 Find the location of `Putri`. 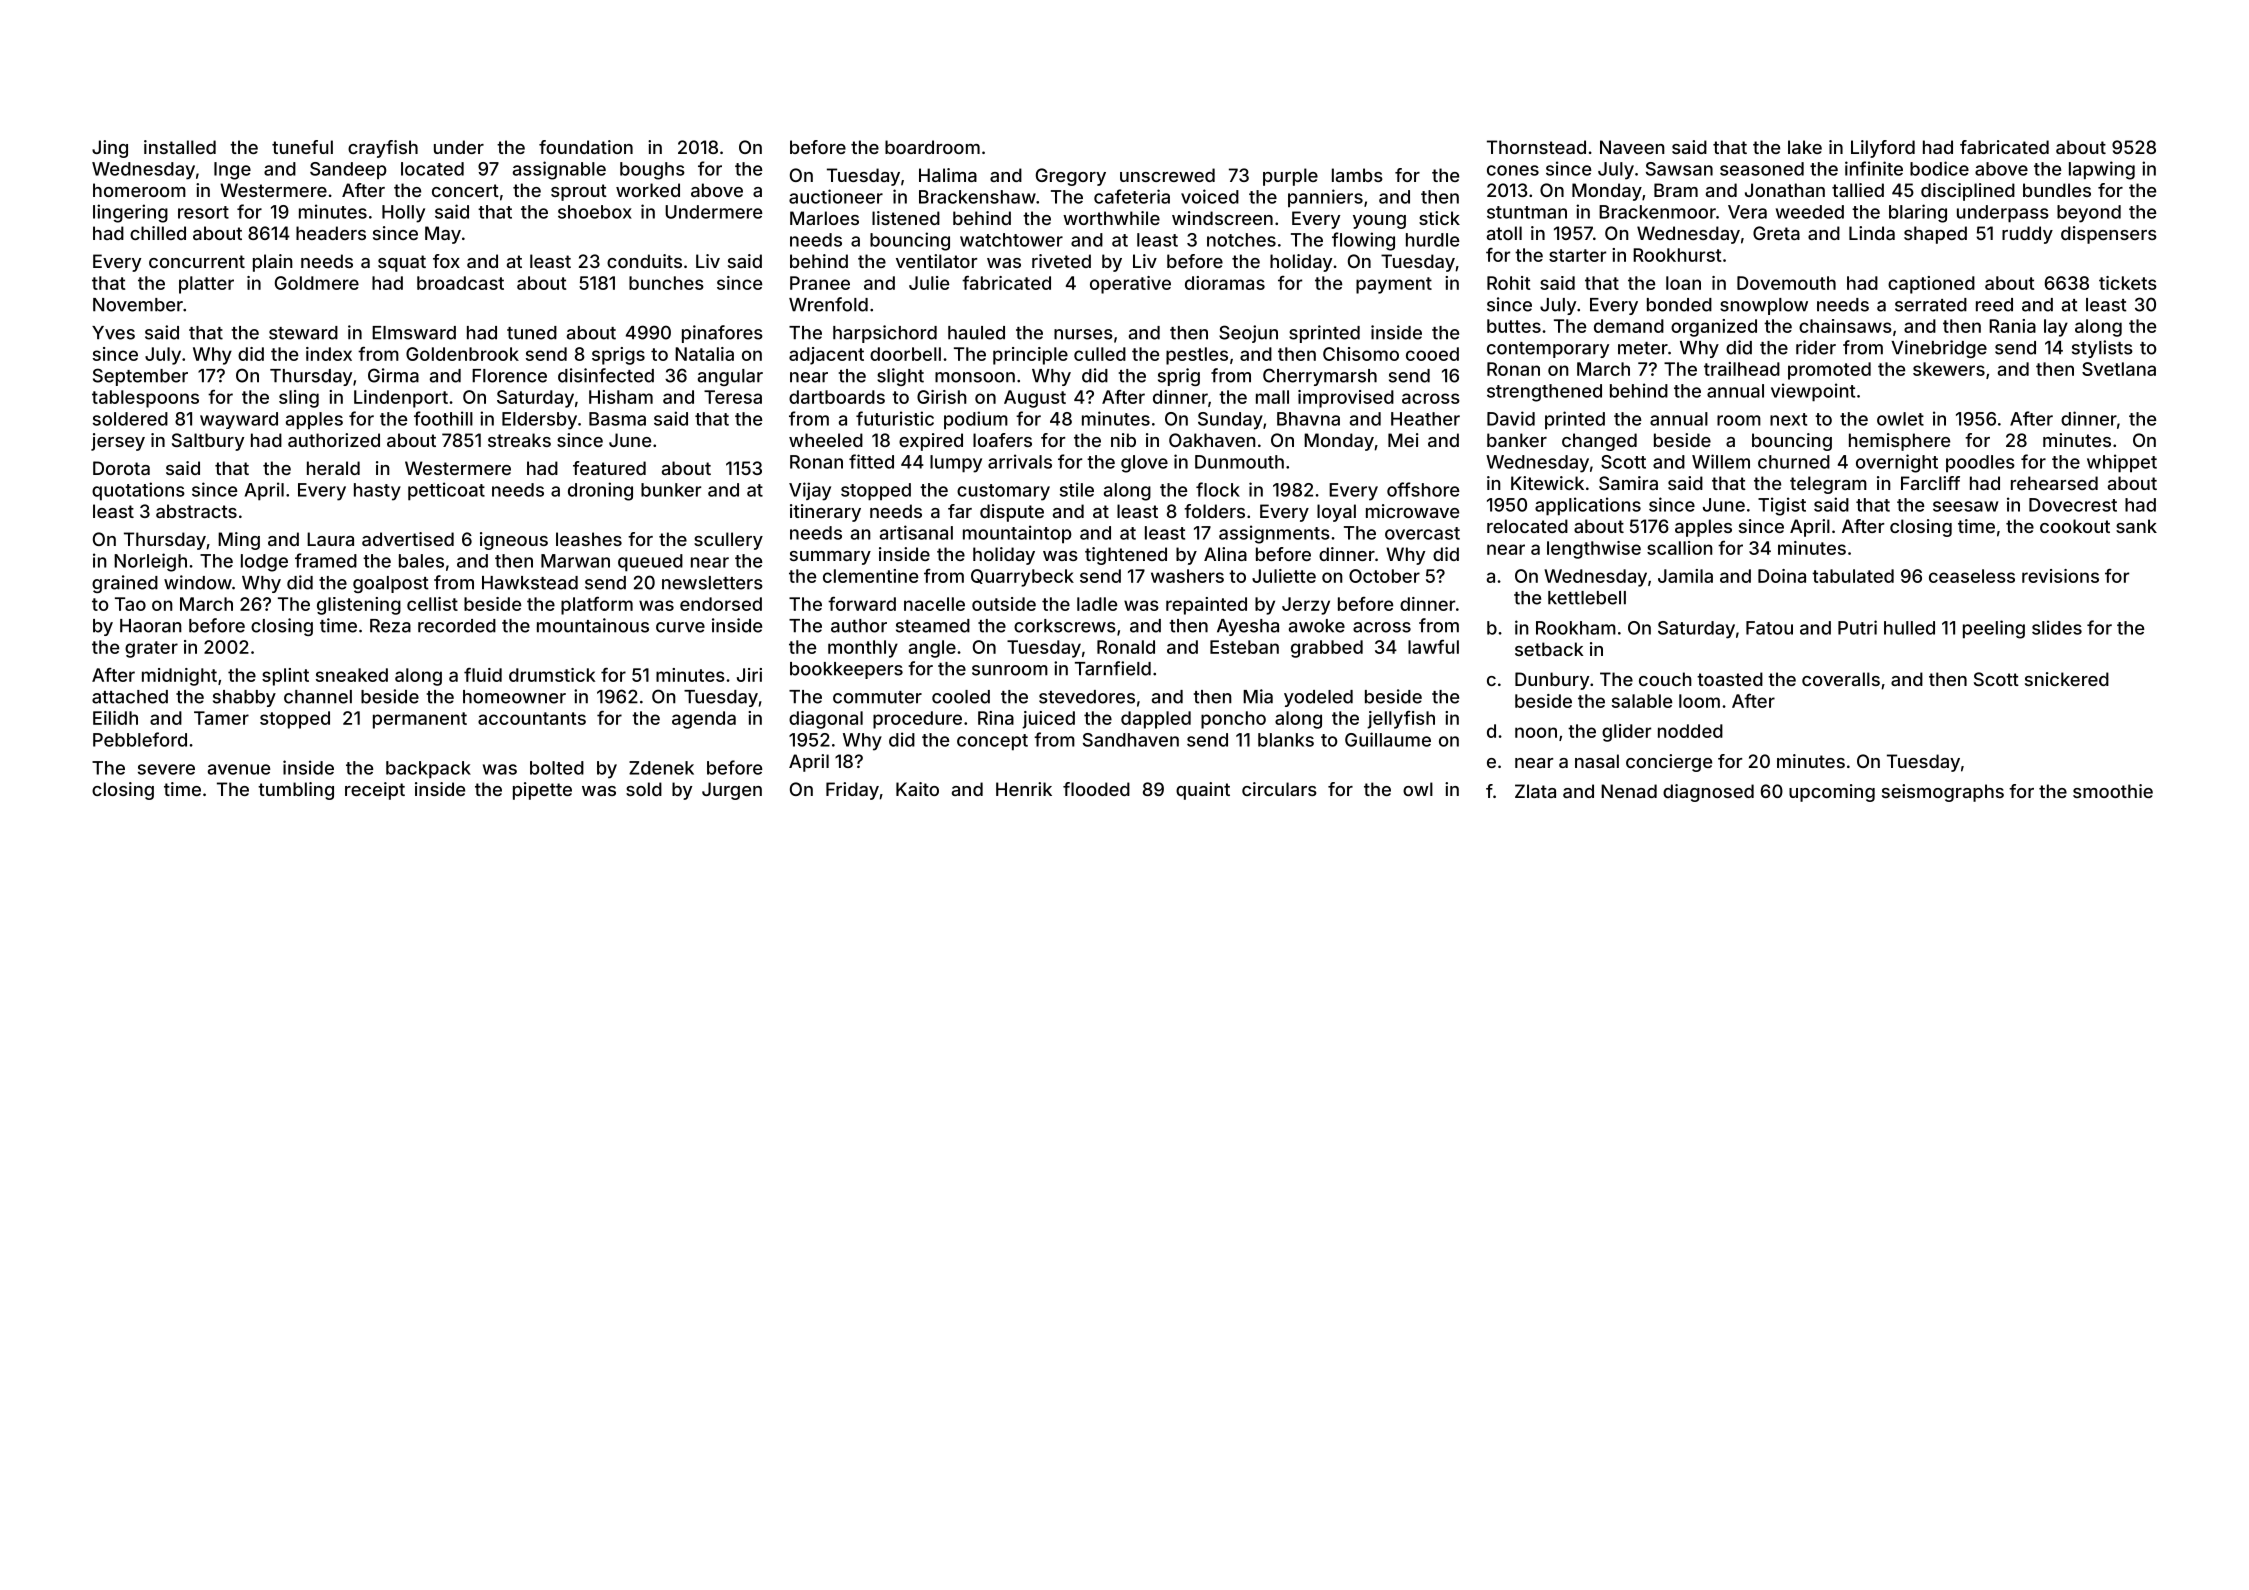

Putri is located at coordinates (1857, 627).
